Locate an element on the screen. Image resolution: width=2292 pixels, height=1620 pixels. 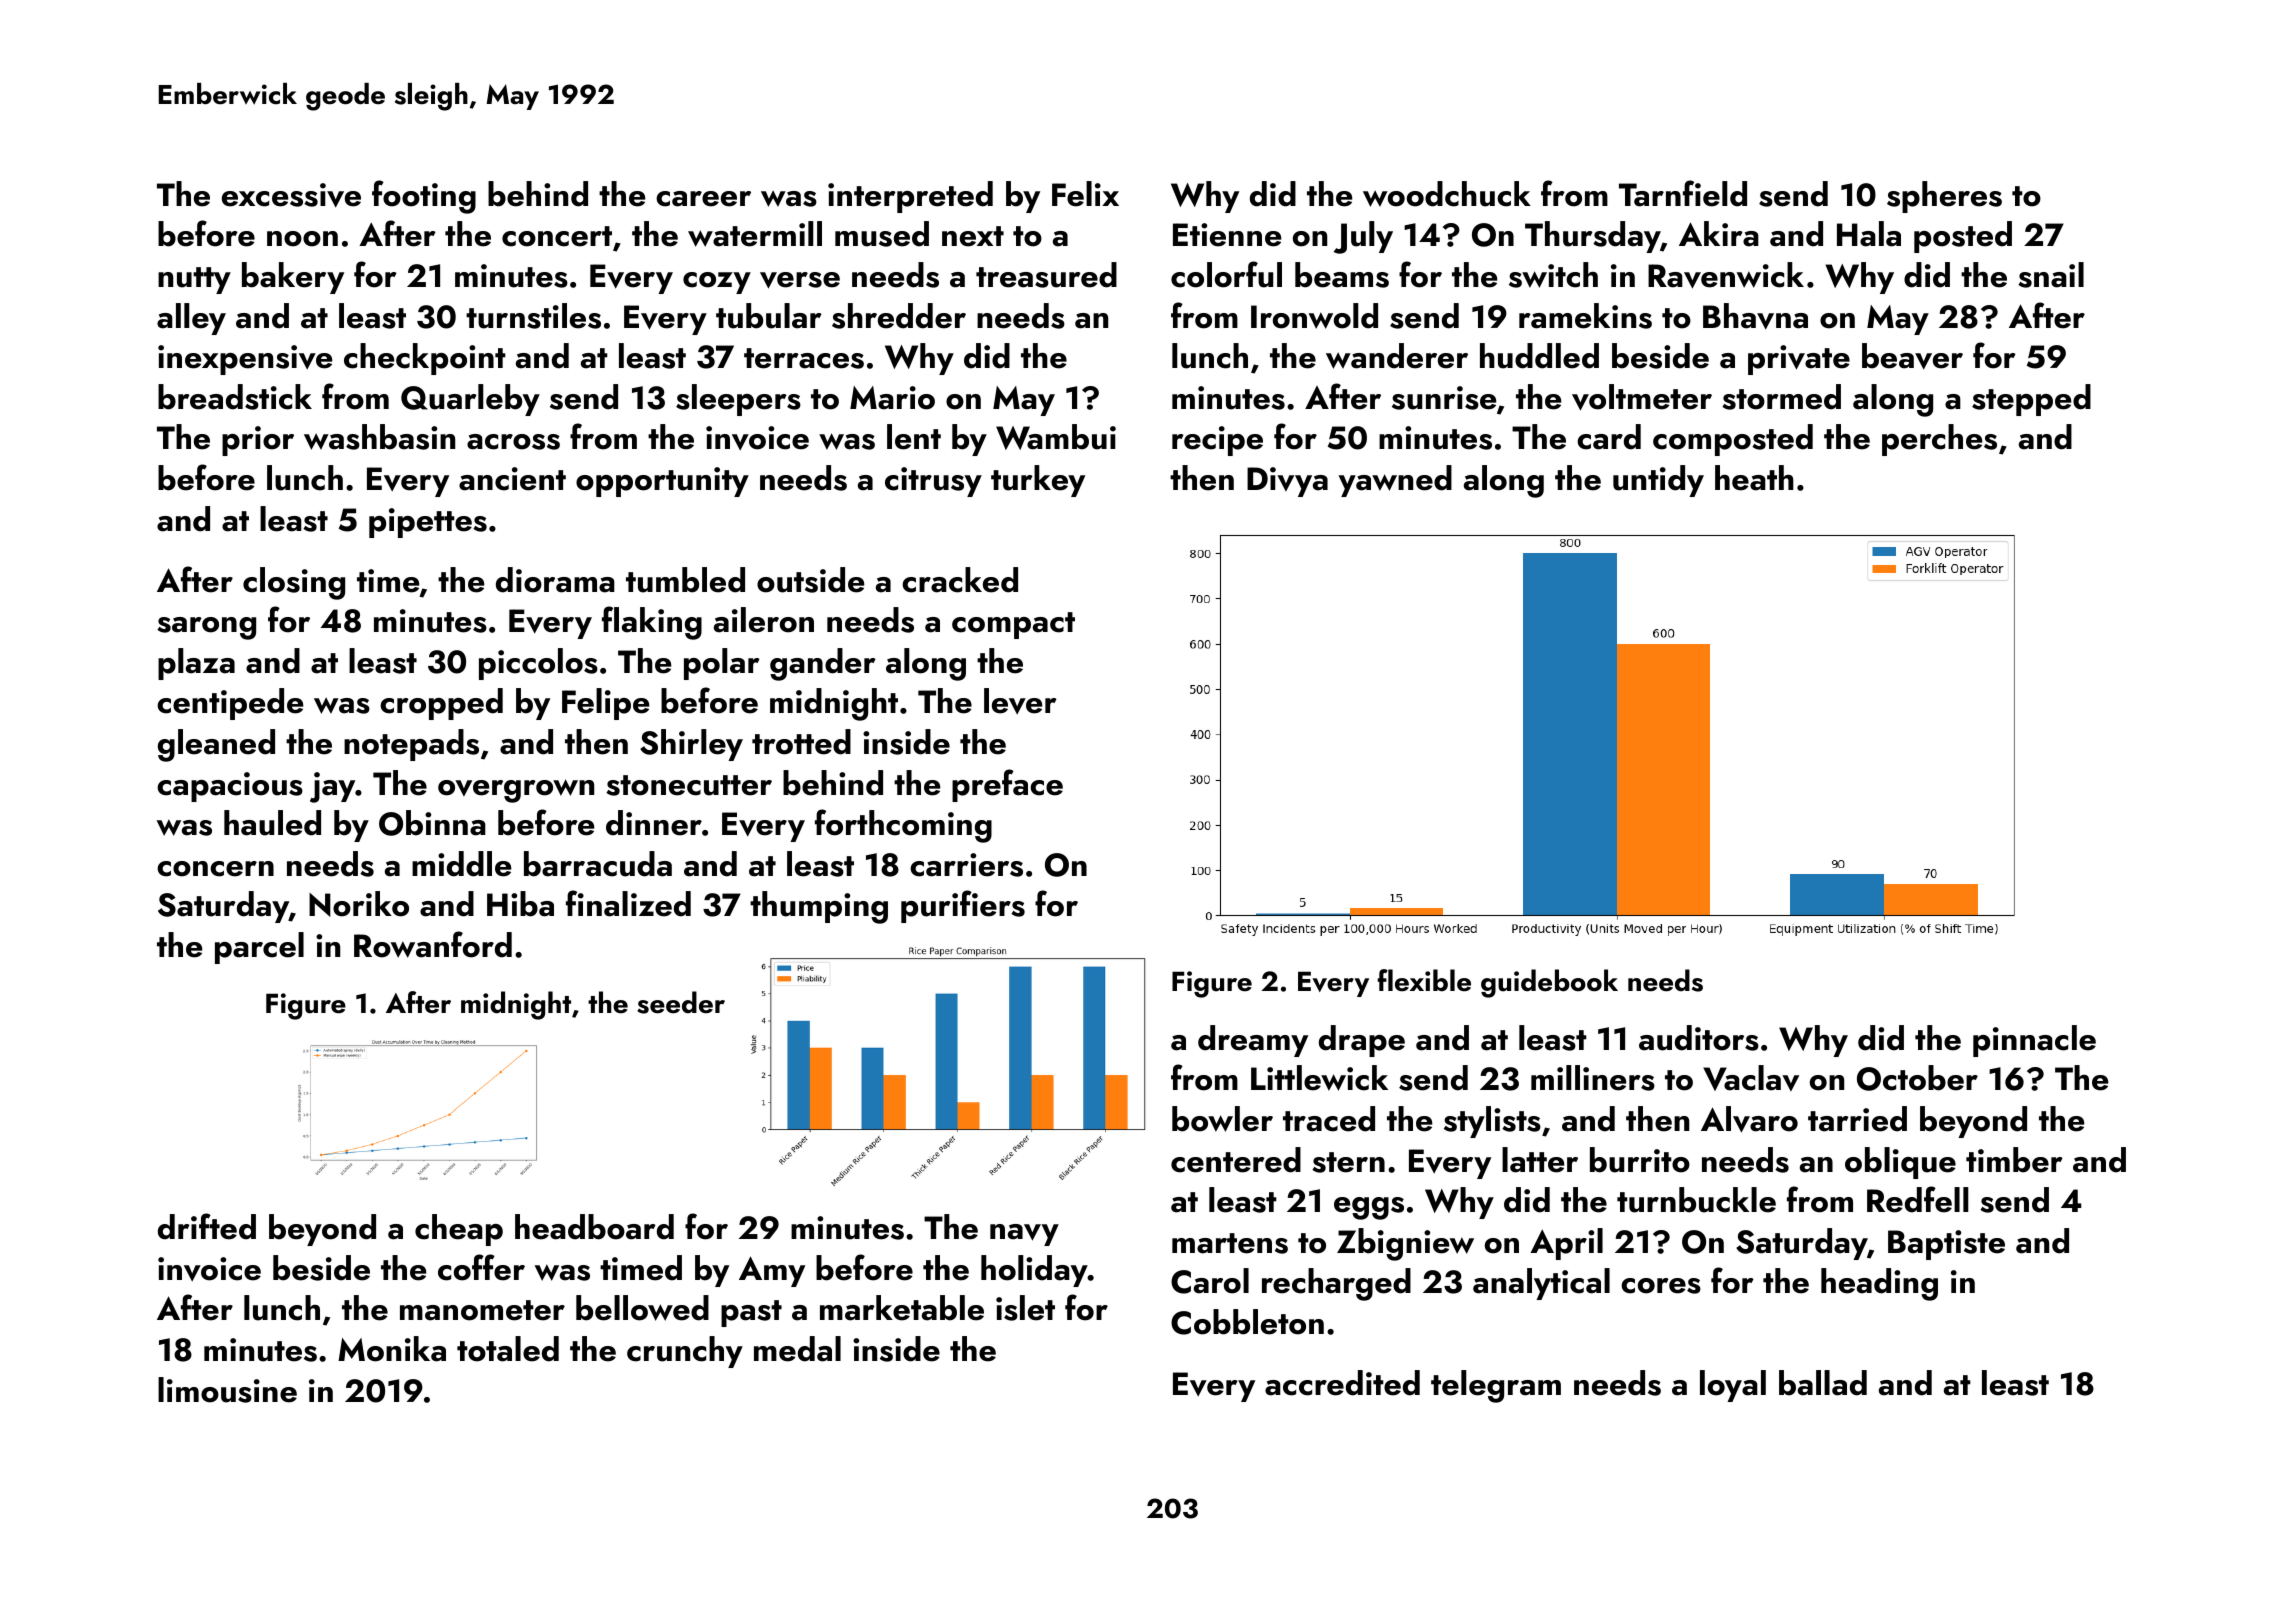
Tarnfield is located at coordinates (1683, 193).
